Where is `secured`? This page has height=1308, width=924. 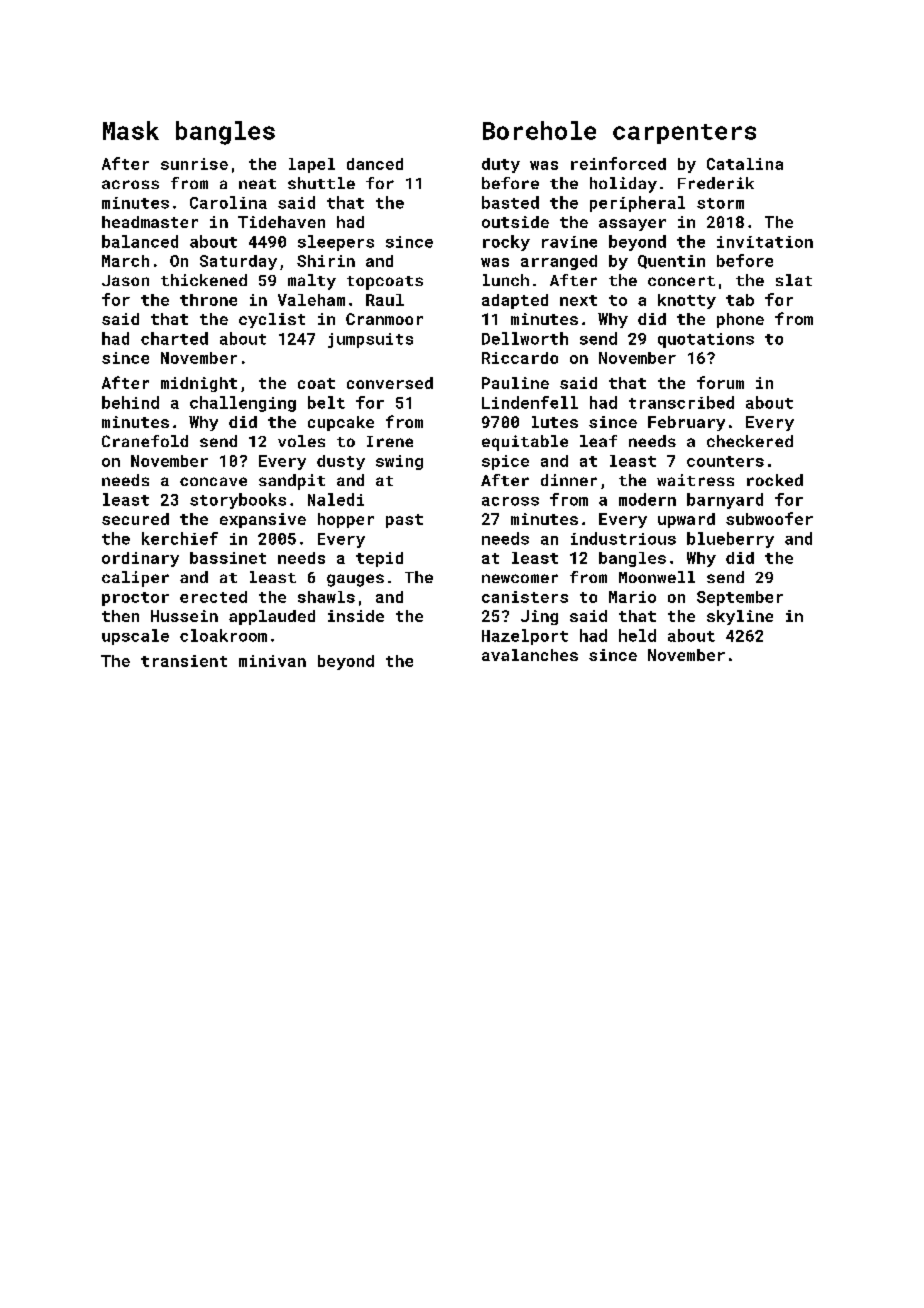
secured is located at coordinates (135, 519).
